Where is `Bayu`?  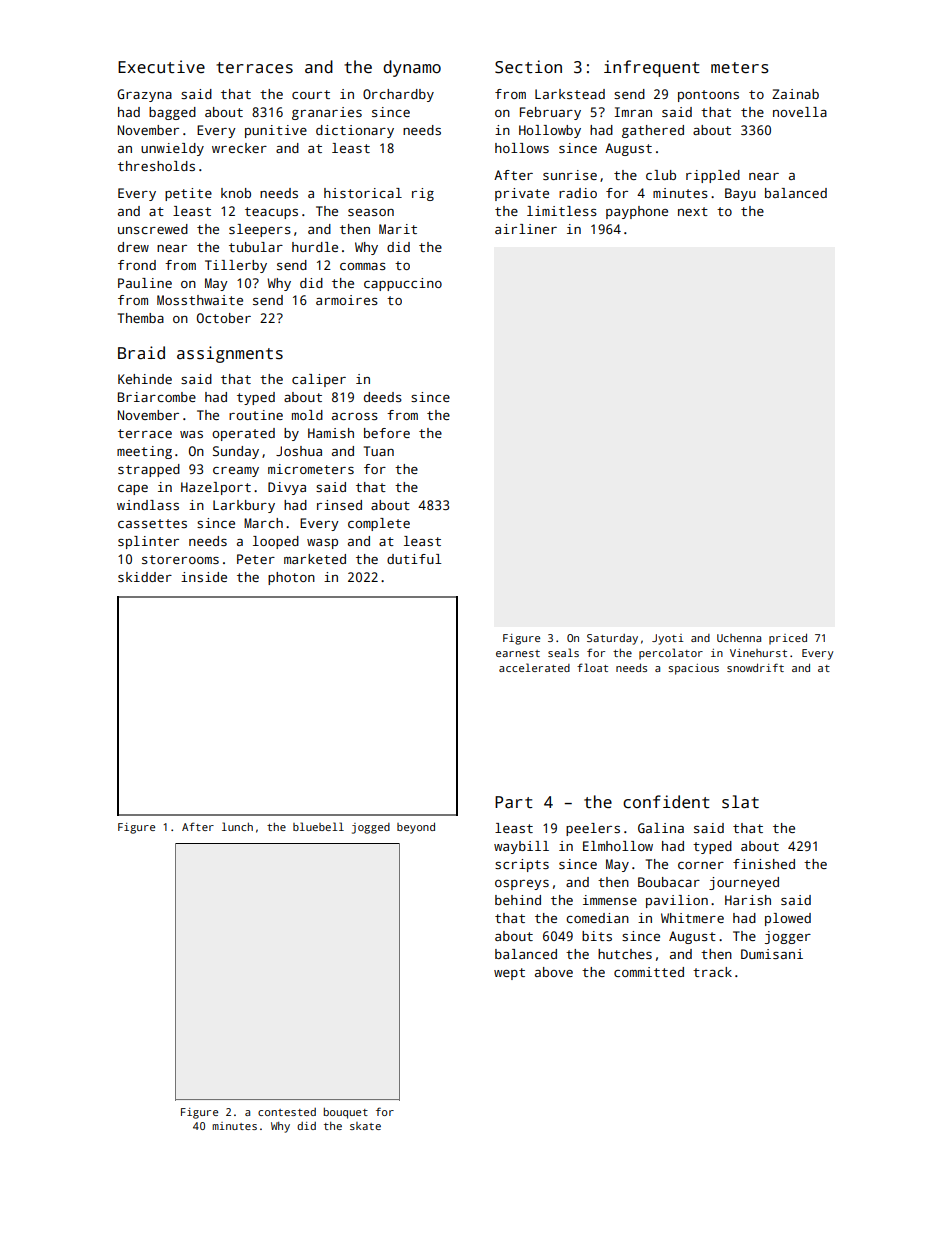
Bayu is located at coordinates (740, 194).
